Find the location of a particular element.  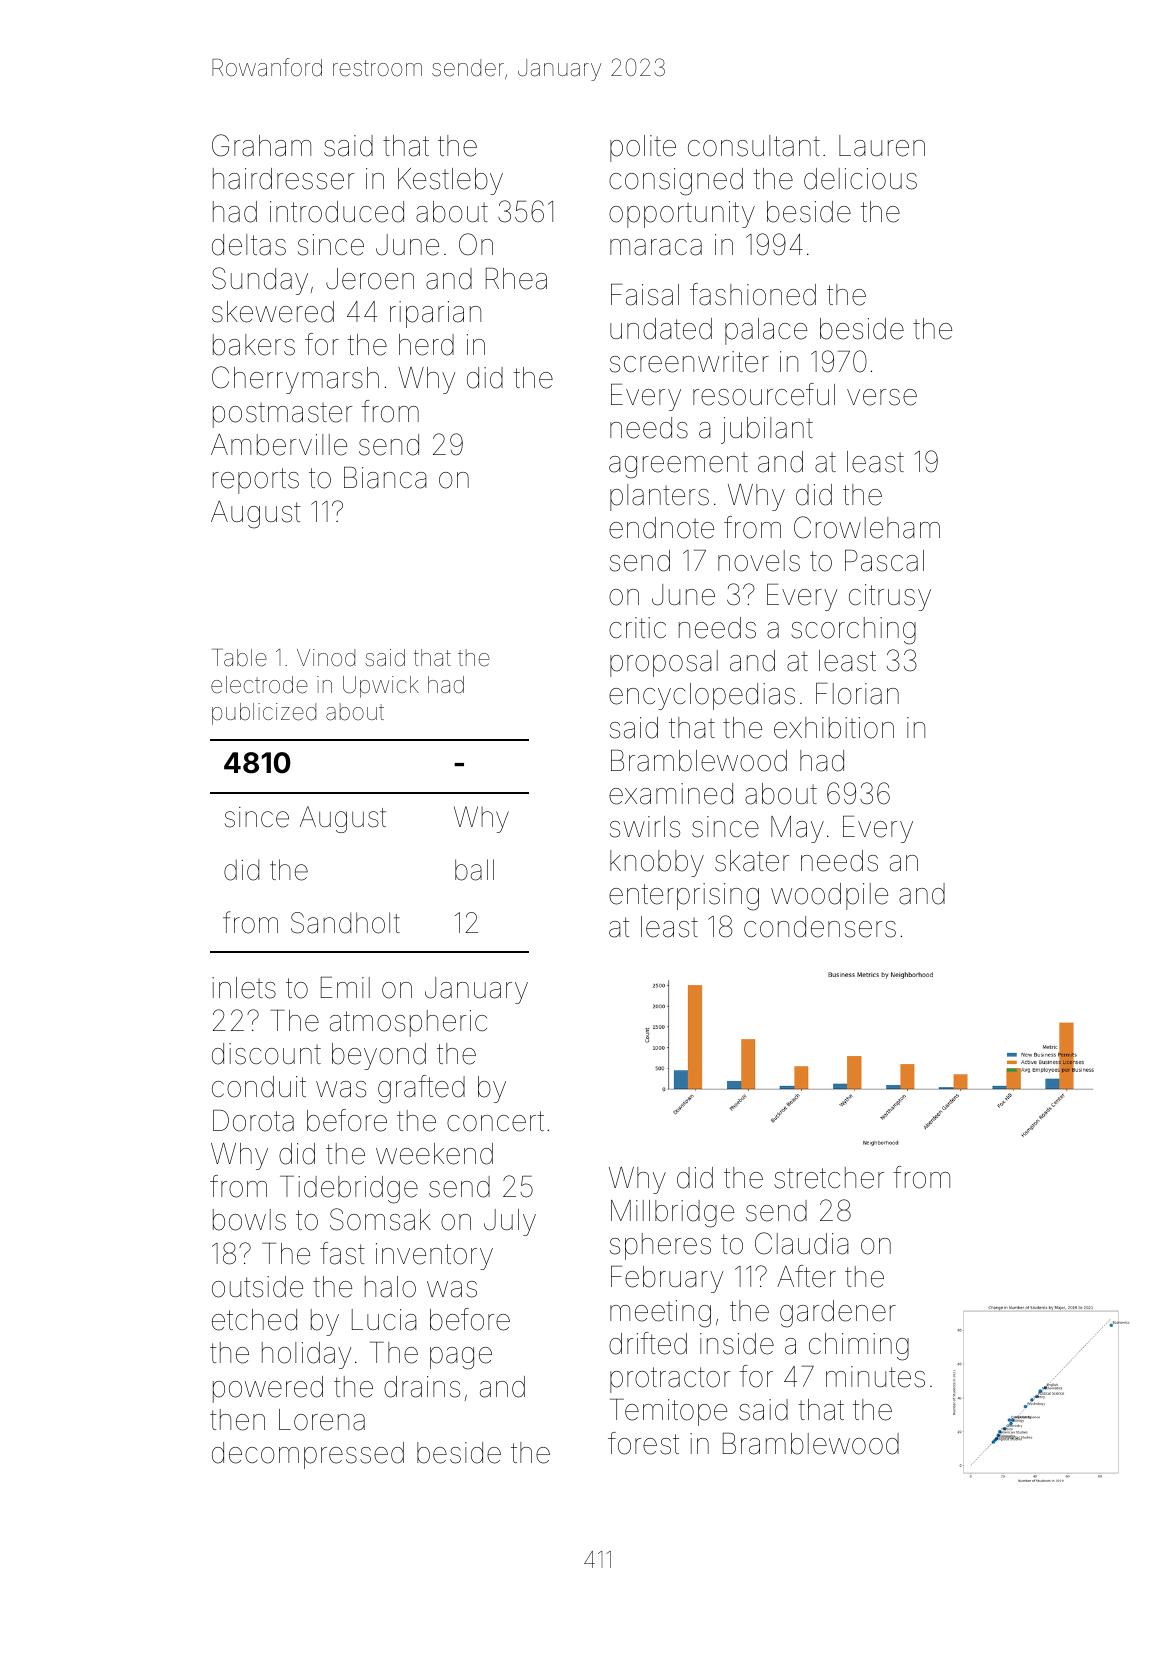

decompressed is located at coordinates (308, 1455).
